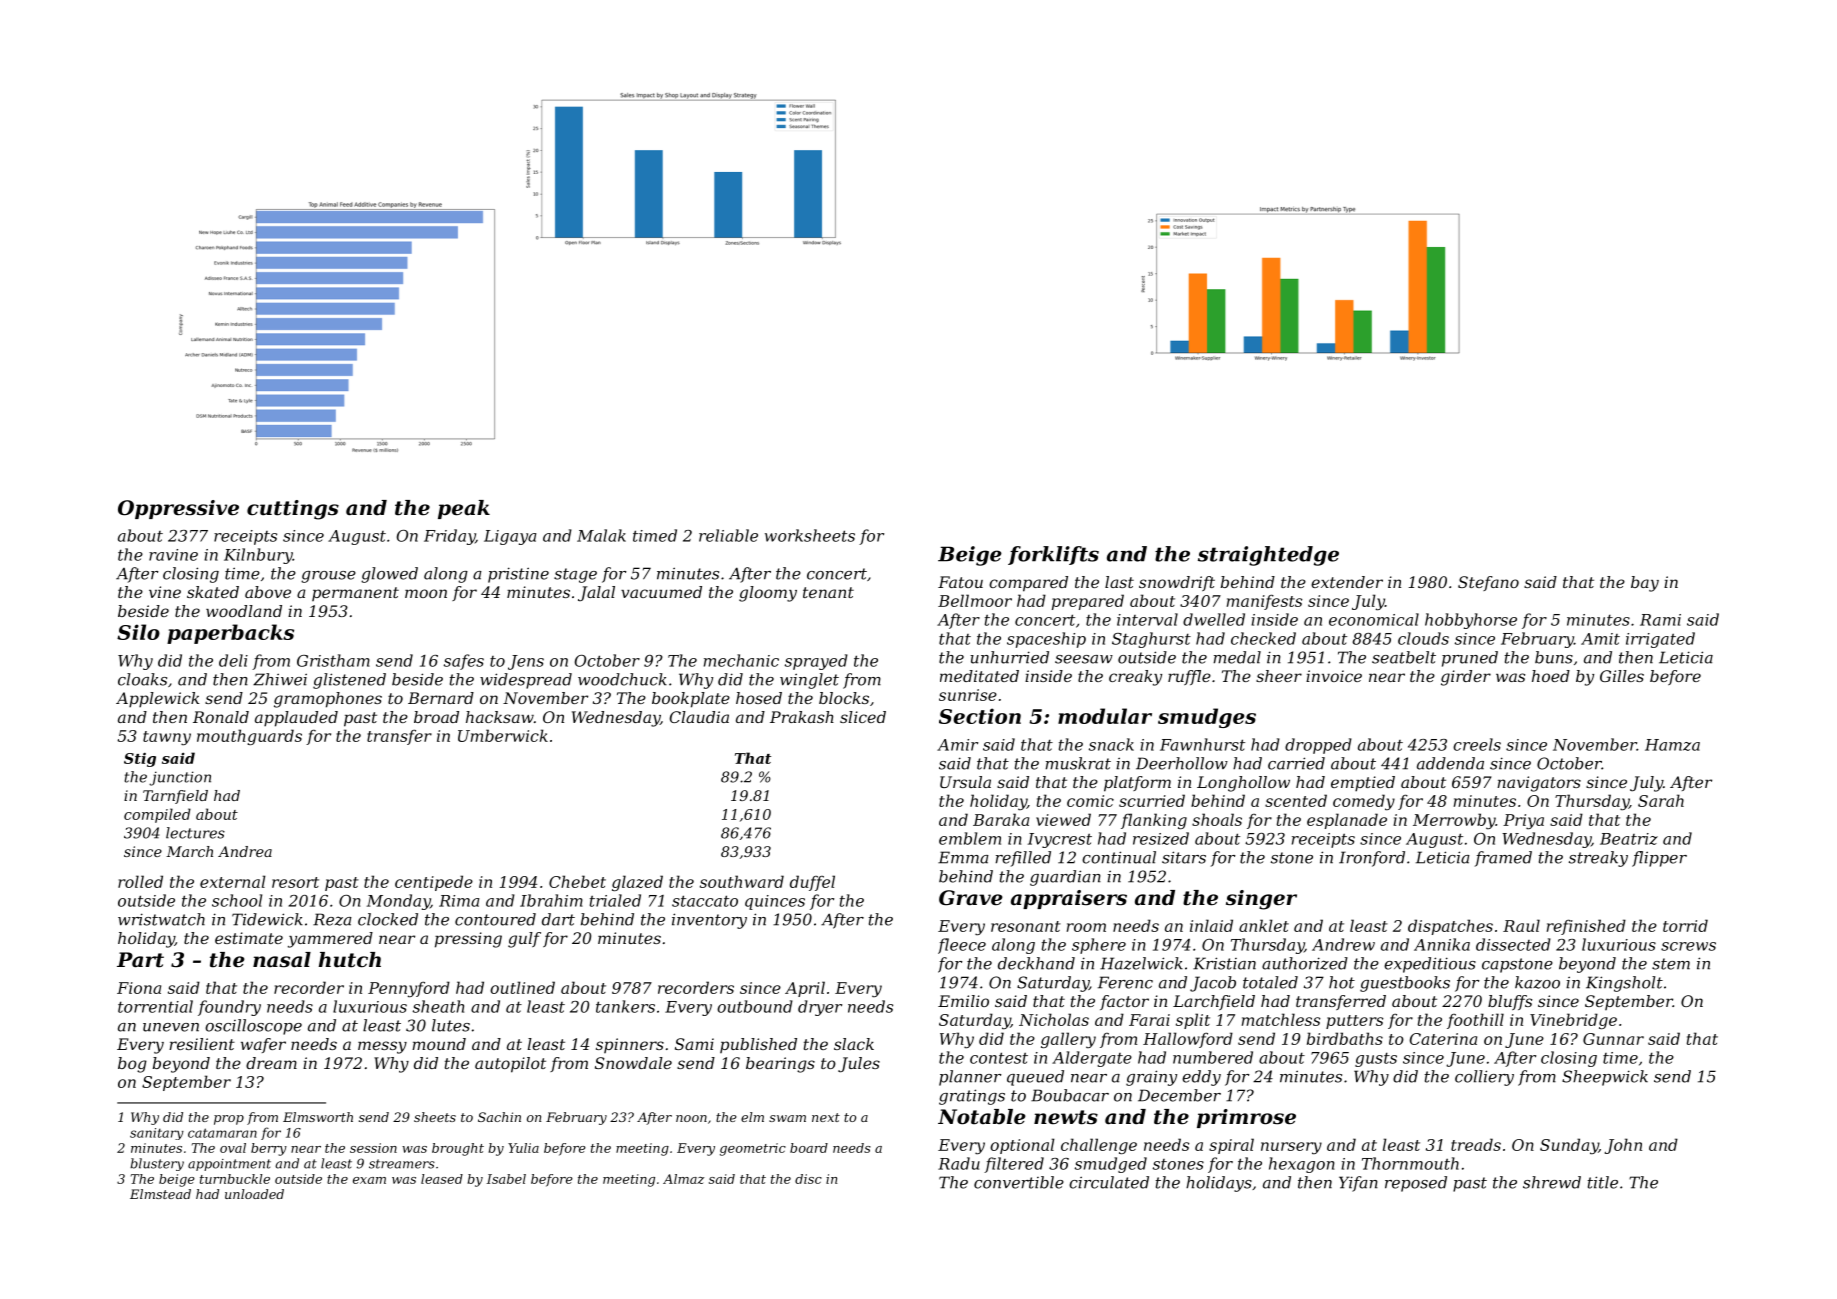 This page has width=1837, height=1299. What do you see at coordinates (464, 509) in the page?
I see `peak` at bounding box center [464, 509].
